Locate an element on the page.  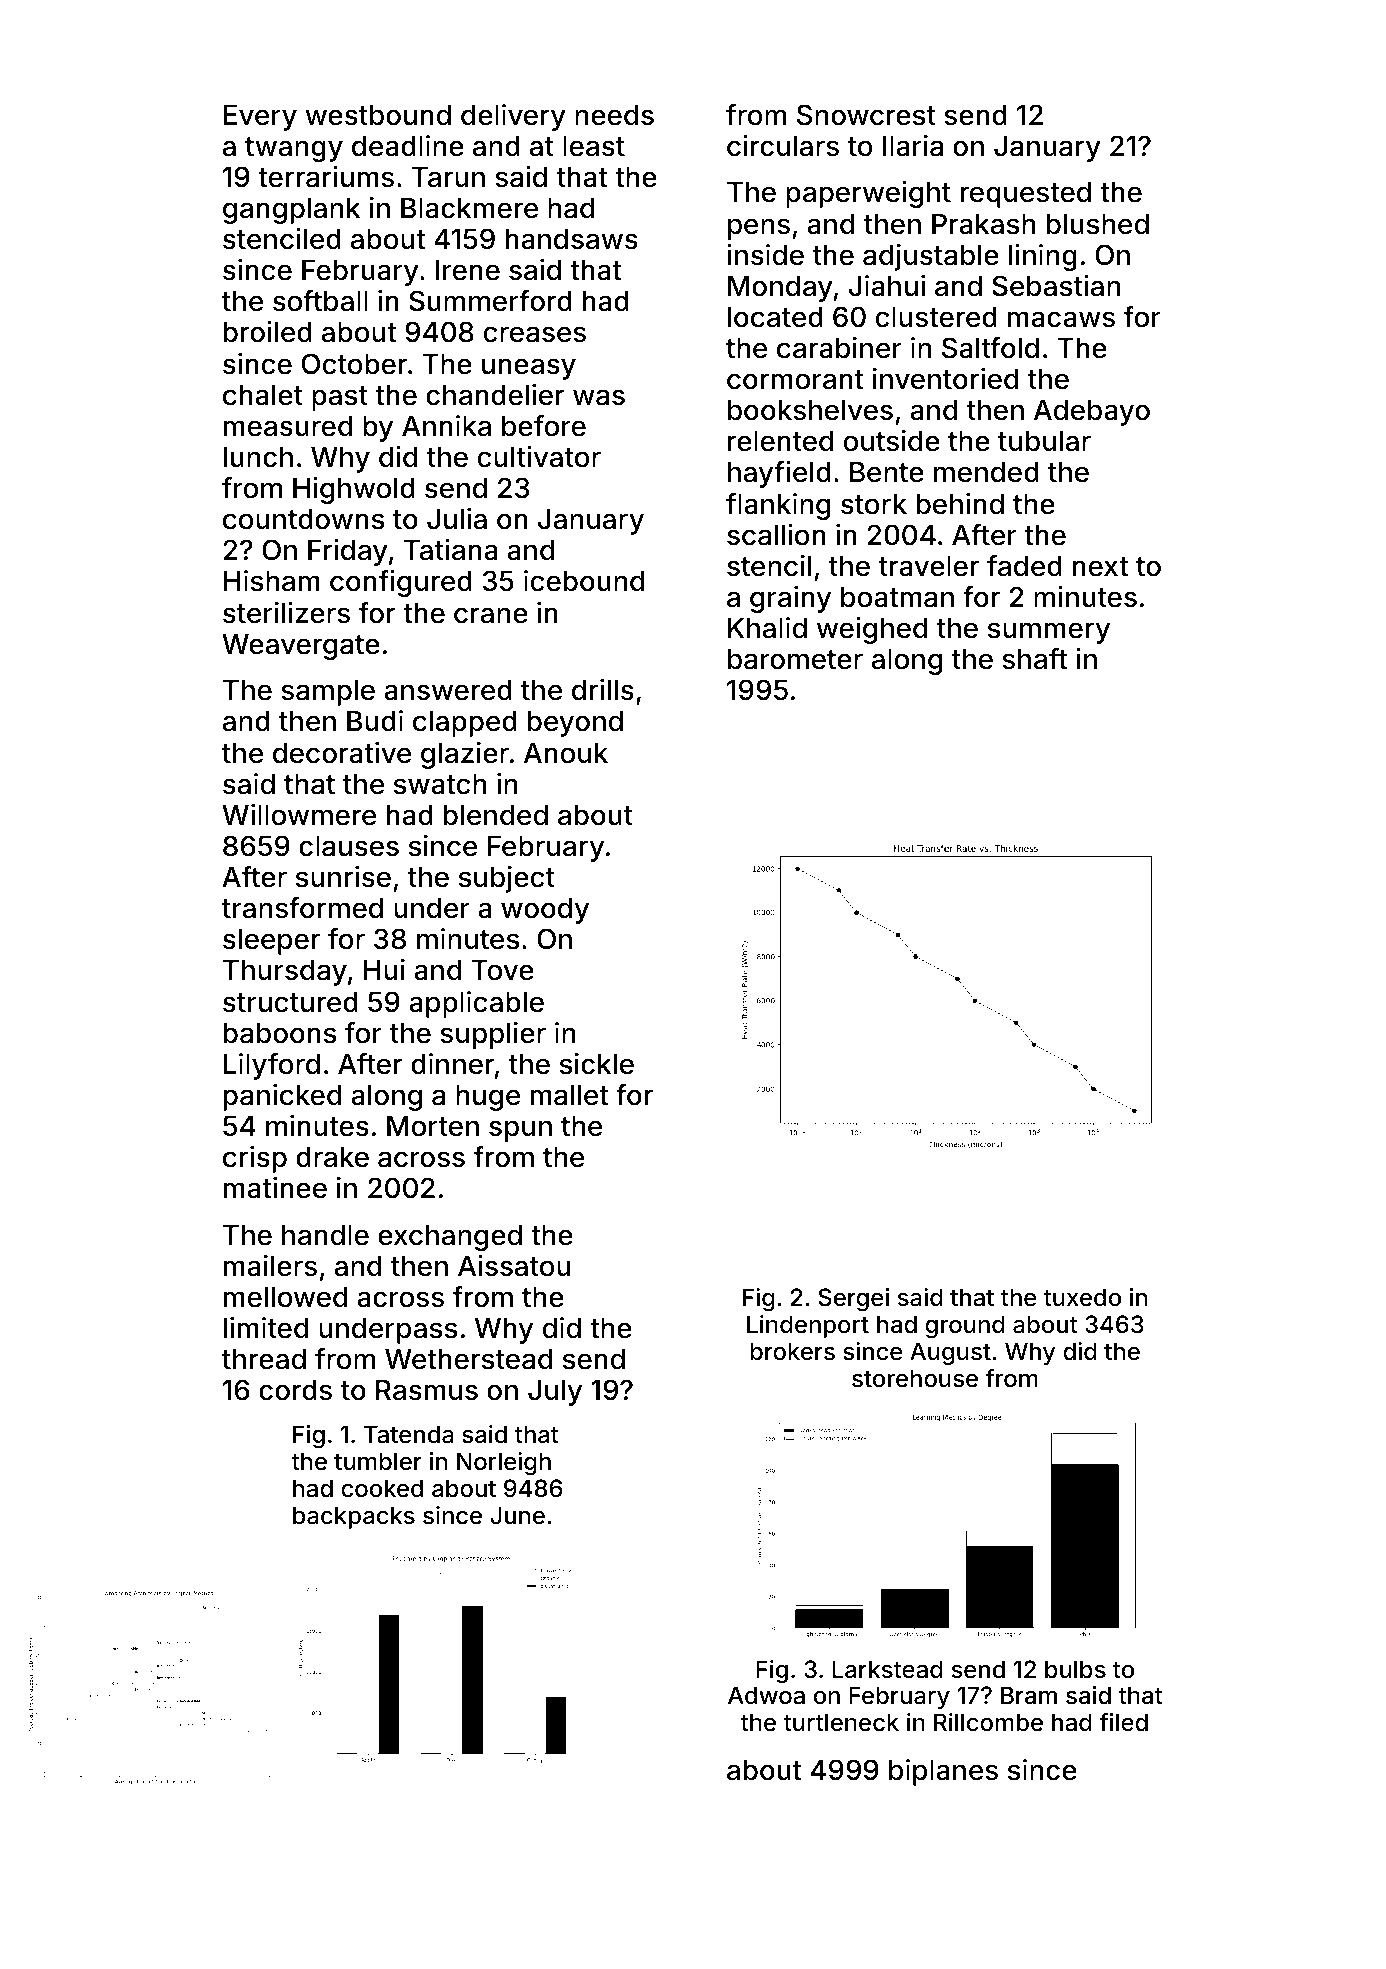
requested is located at coordinates (1026, 195).
